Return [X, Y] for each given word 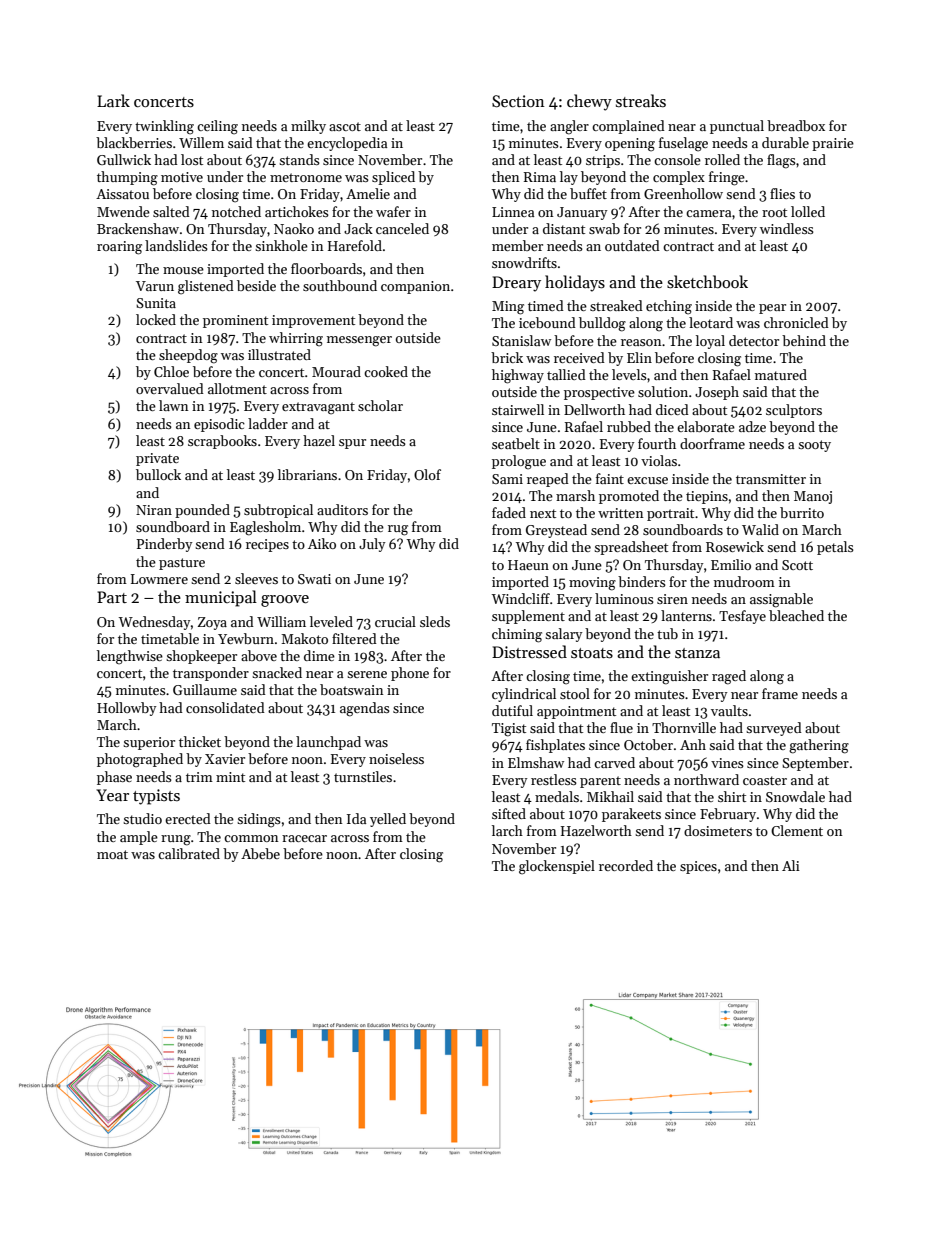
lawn [173, 405]
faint [610, 478]
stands [299, 159]
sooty [814, 446]
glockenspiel [557, 867]
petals [835, 548]
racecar [304, 838]
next [543, 513]
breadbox [796, 125]
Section [518, 101]
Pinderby [164, 545]
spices [698, 867]
